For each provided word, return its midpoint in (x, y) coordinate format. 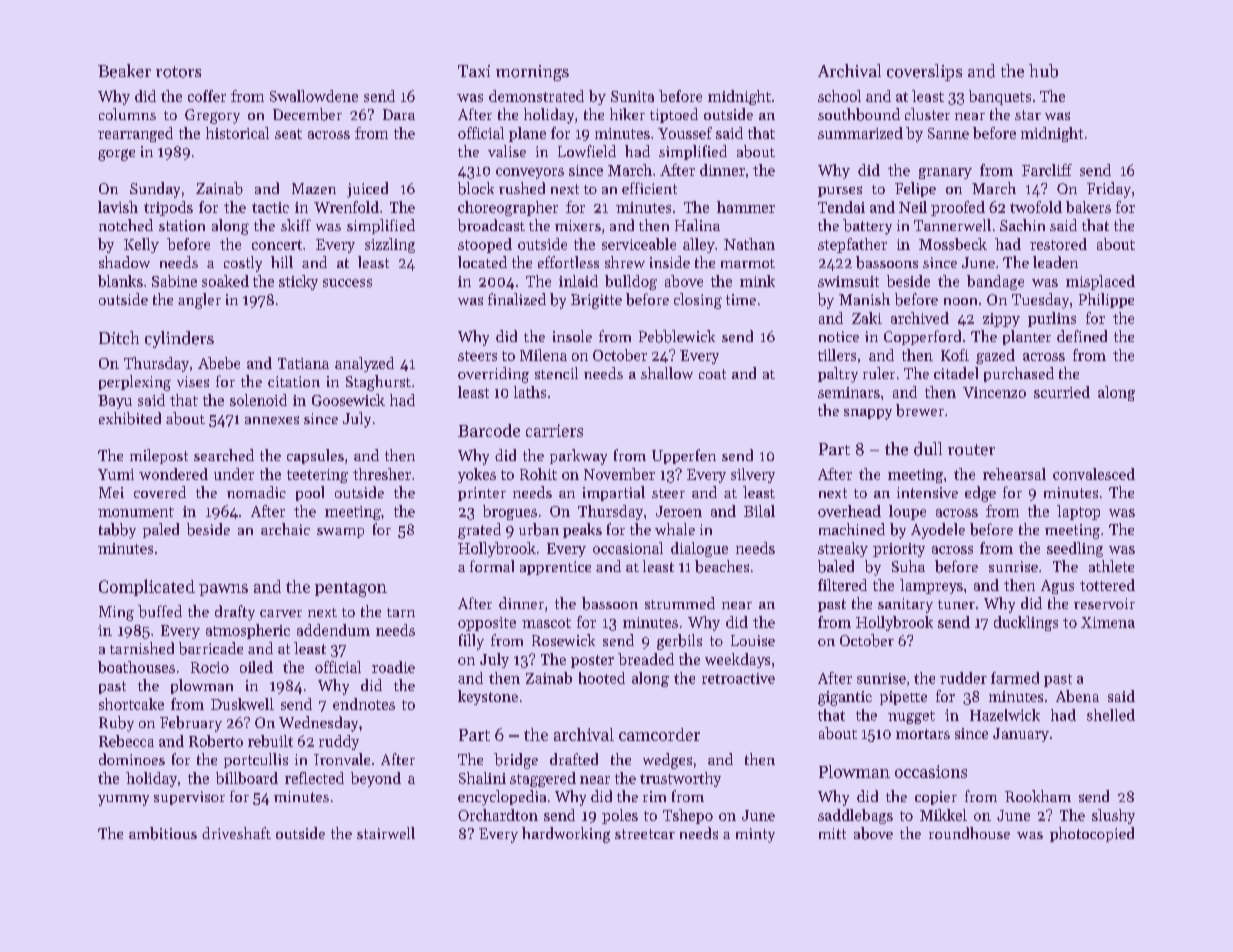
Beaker (124, 71)
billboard (247, 778)
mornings (532, 73)
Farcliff (1047, 170)
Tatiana (303, 363)
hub (1043, 71)
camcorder (659, 734)
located (482, 262)
